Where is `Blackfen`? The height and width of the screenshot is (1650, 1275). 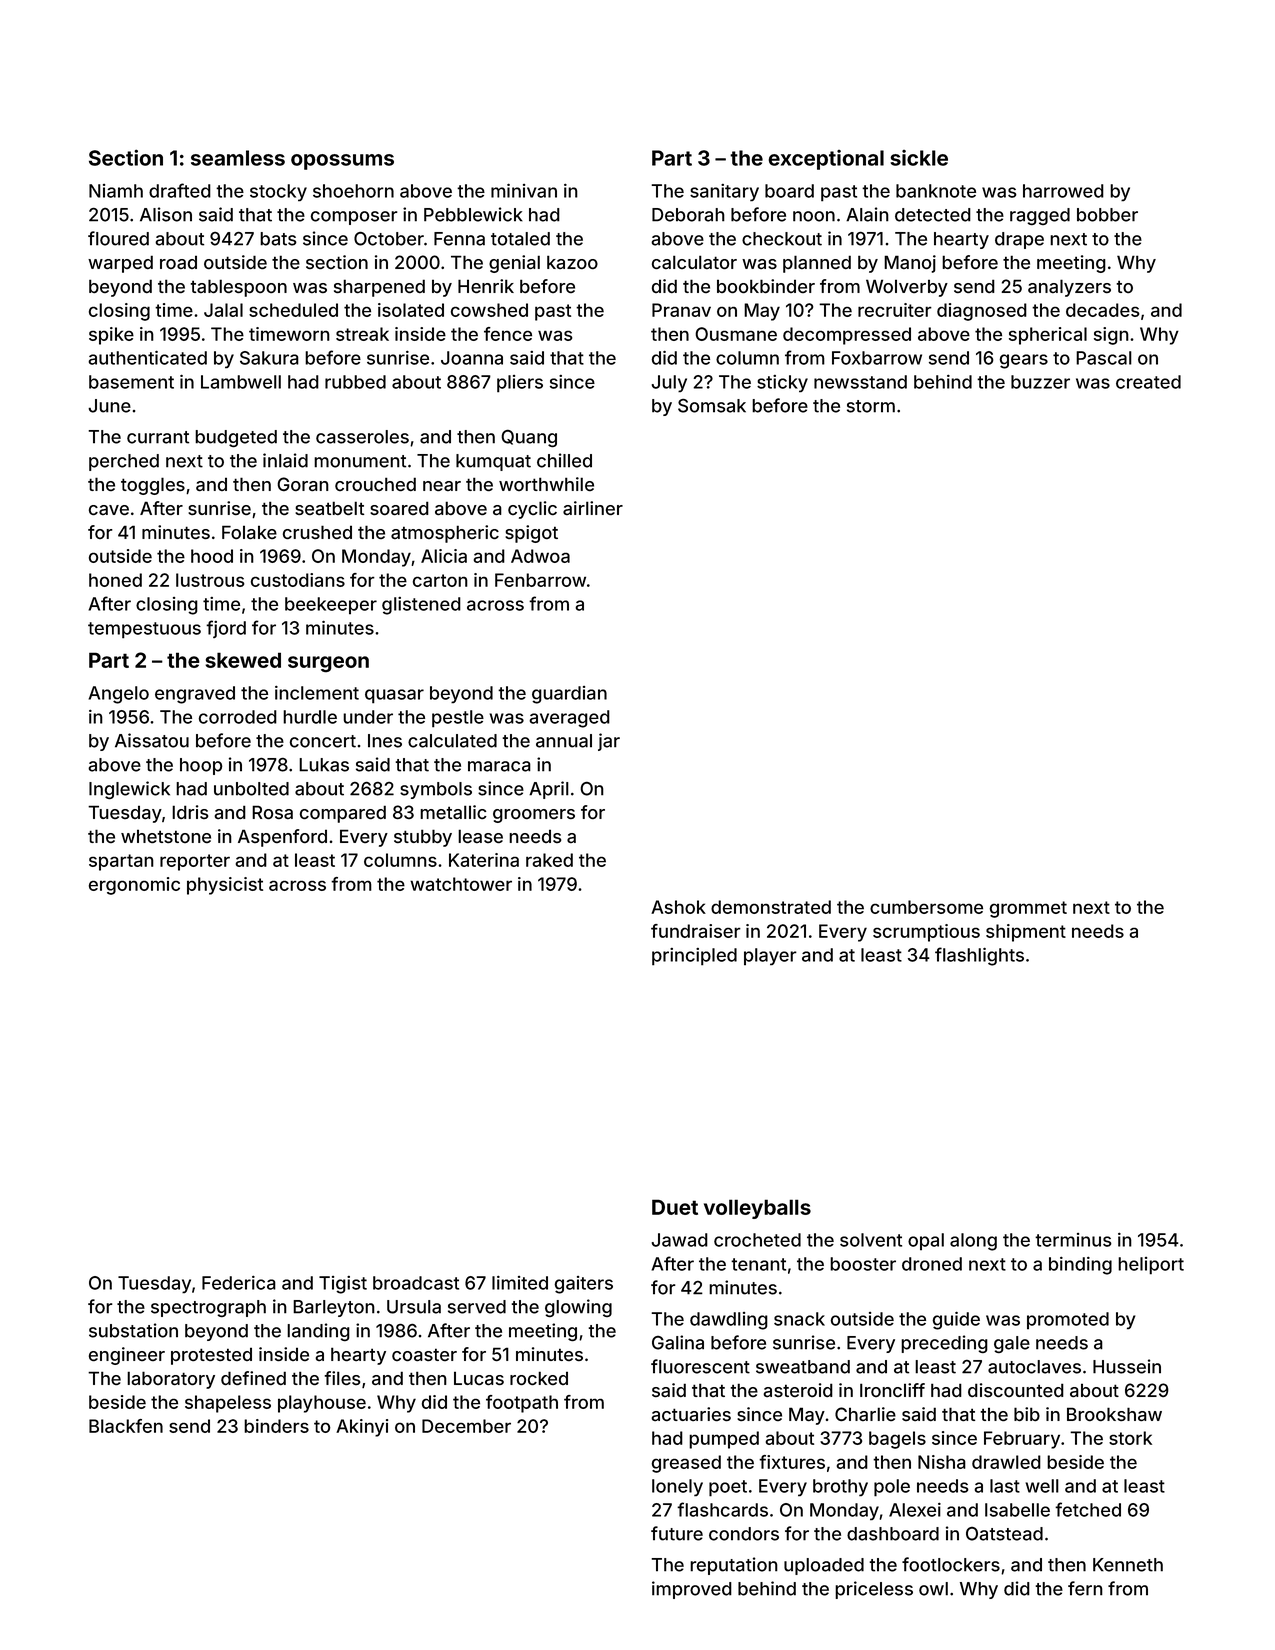
Blackfen is located at coordinates (126, 1426).
